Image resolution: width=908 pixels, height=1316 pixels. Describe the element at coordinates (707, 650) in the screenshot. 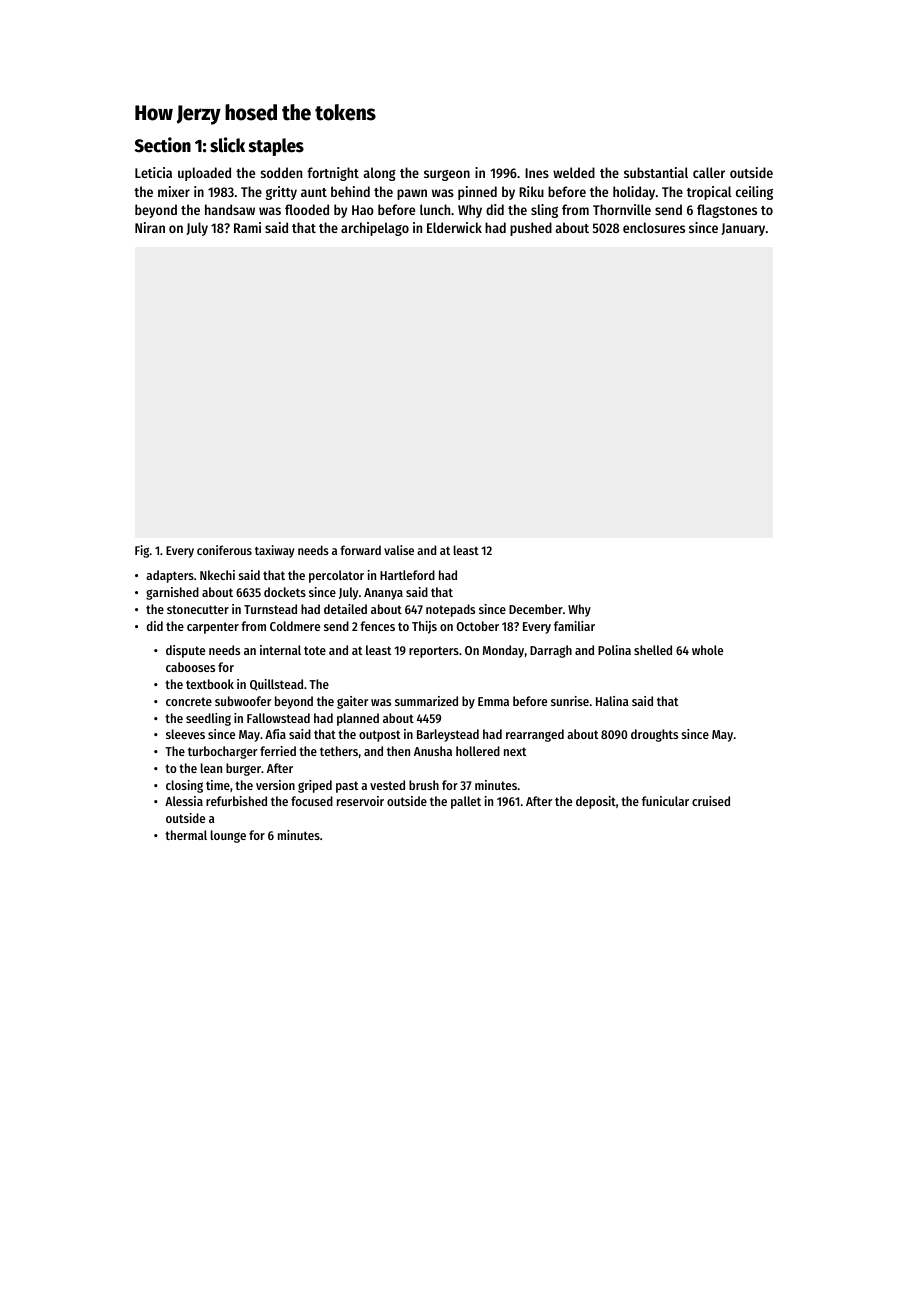

I see `whole` at that location.
